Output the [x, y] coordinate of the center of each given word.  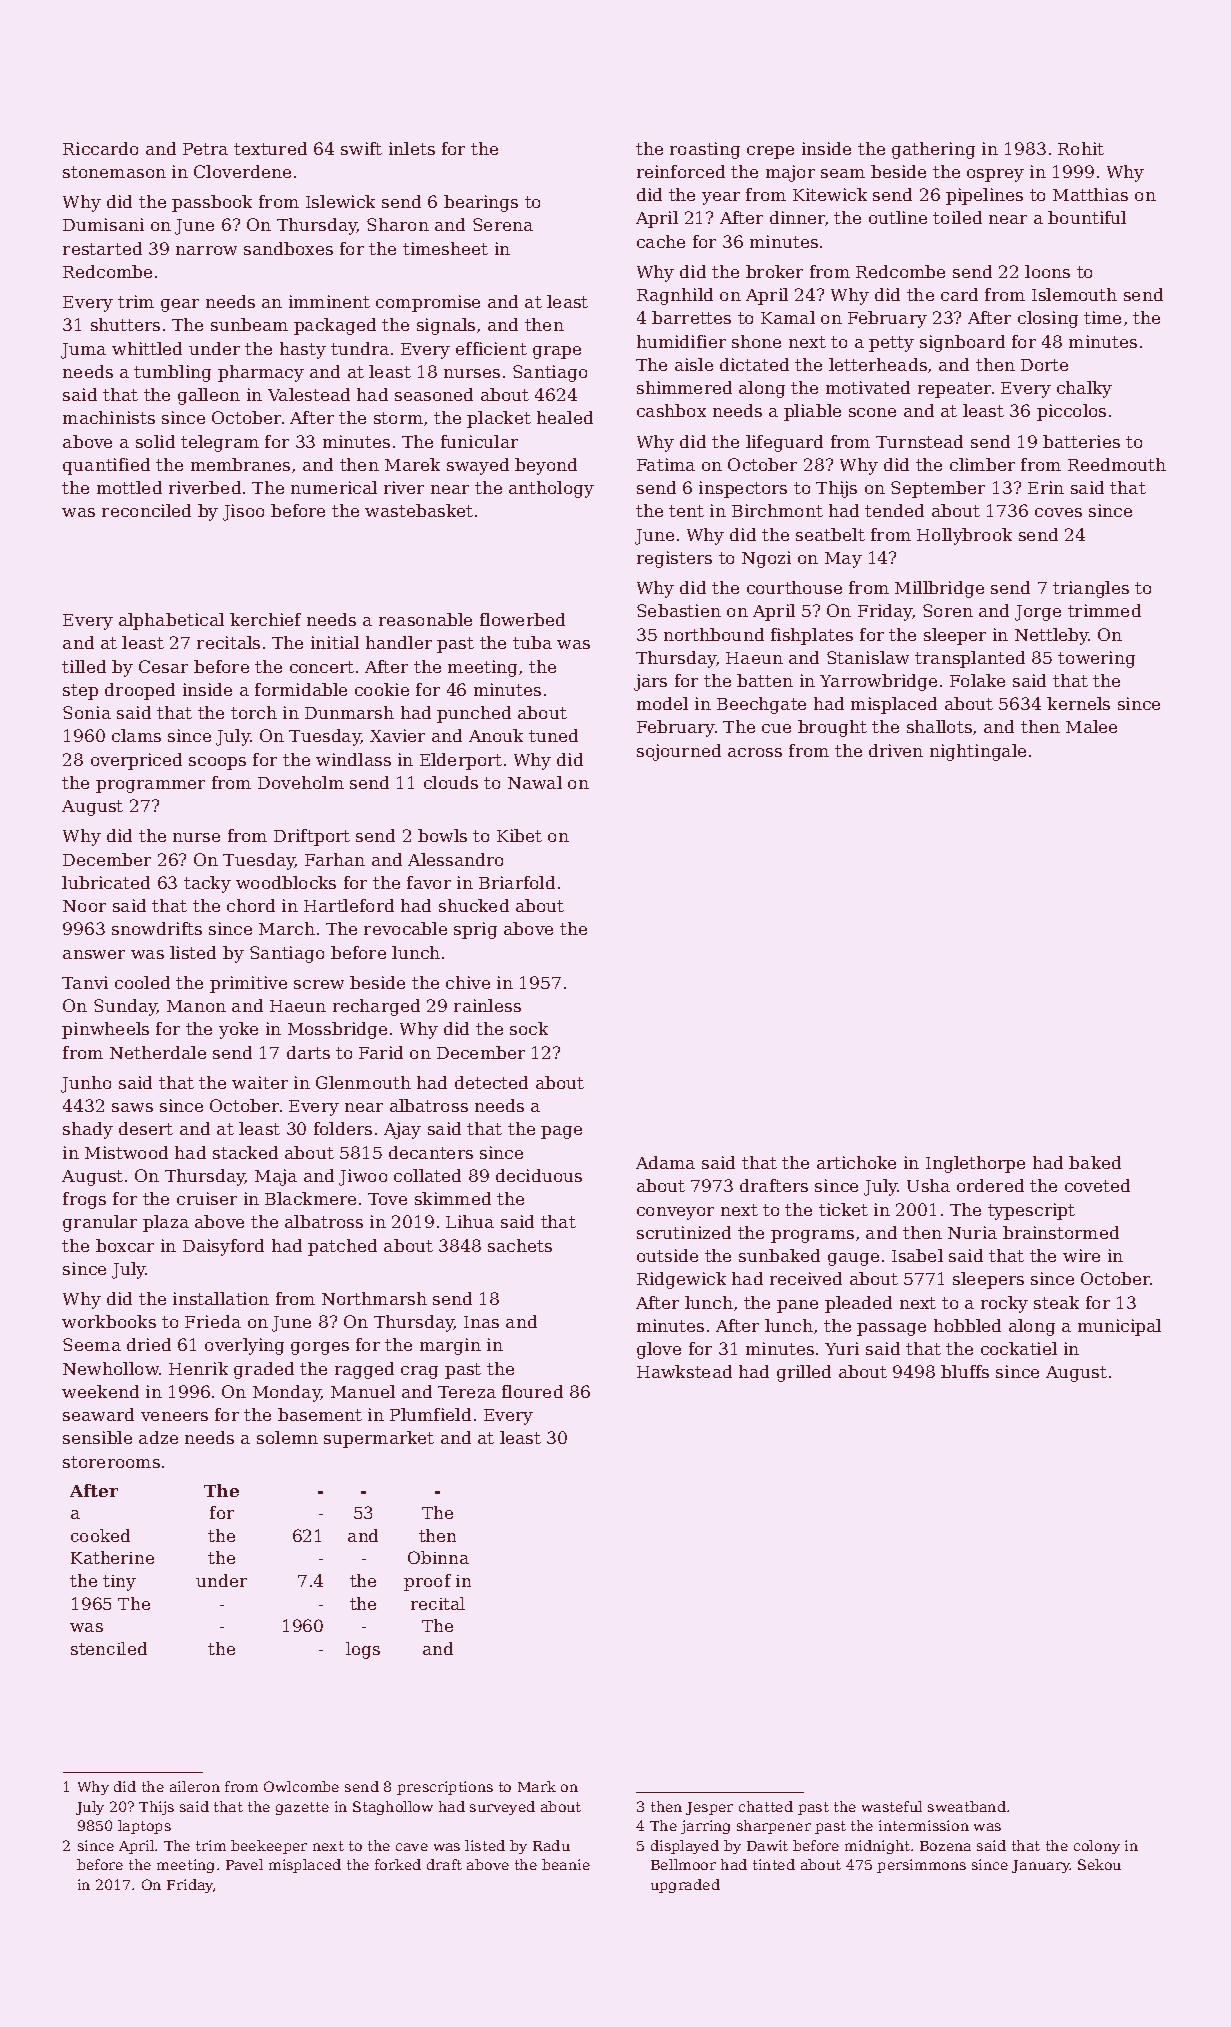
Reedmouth [1117, 464]
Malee [1091, 726]
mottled [129, 487]
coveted [1097, 1185]
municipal [1119, 1327]
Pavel [244, 1864]
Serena [503, 224]
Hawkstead [684, 1371]
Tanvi [85, 982]
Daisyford [223, 1247]
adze [158, 1437]
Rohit [1081, 148]
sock [529, 1028]
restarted [102, 248]
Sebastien [679, 610]
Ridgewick [681, 1280]
